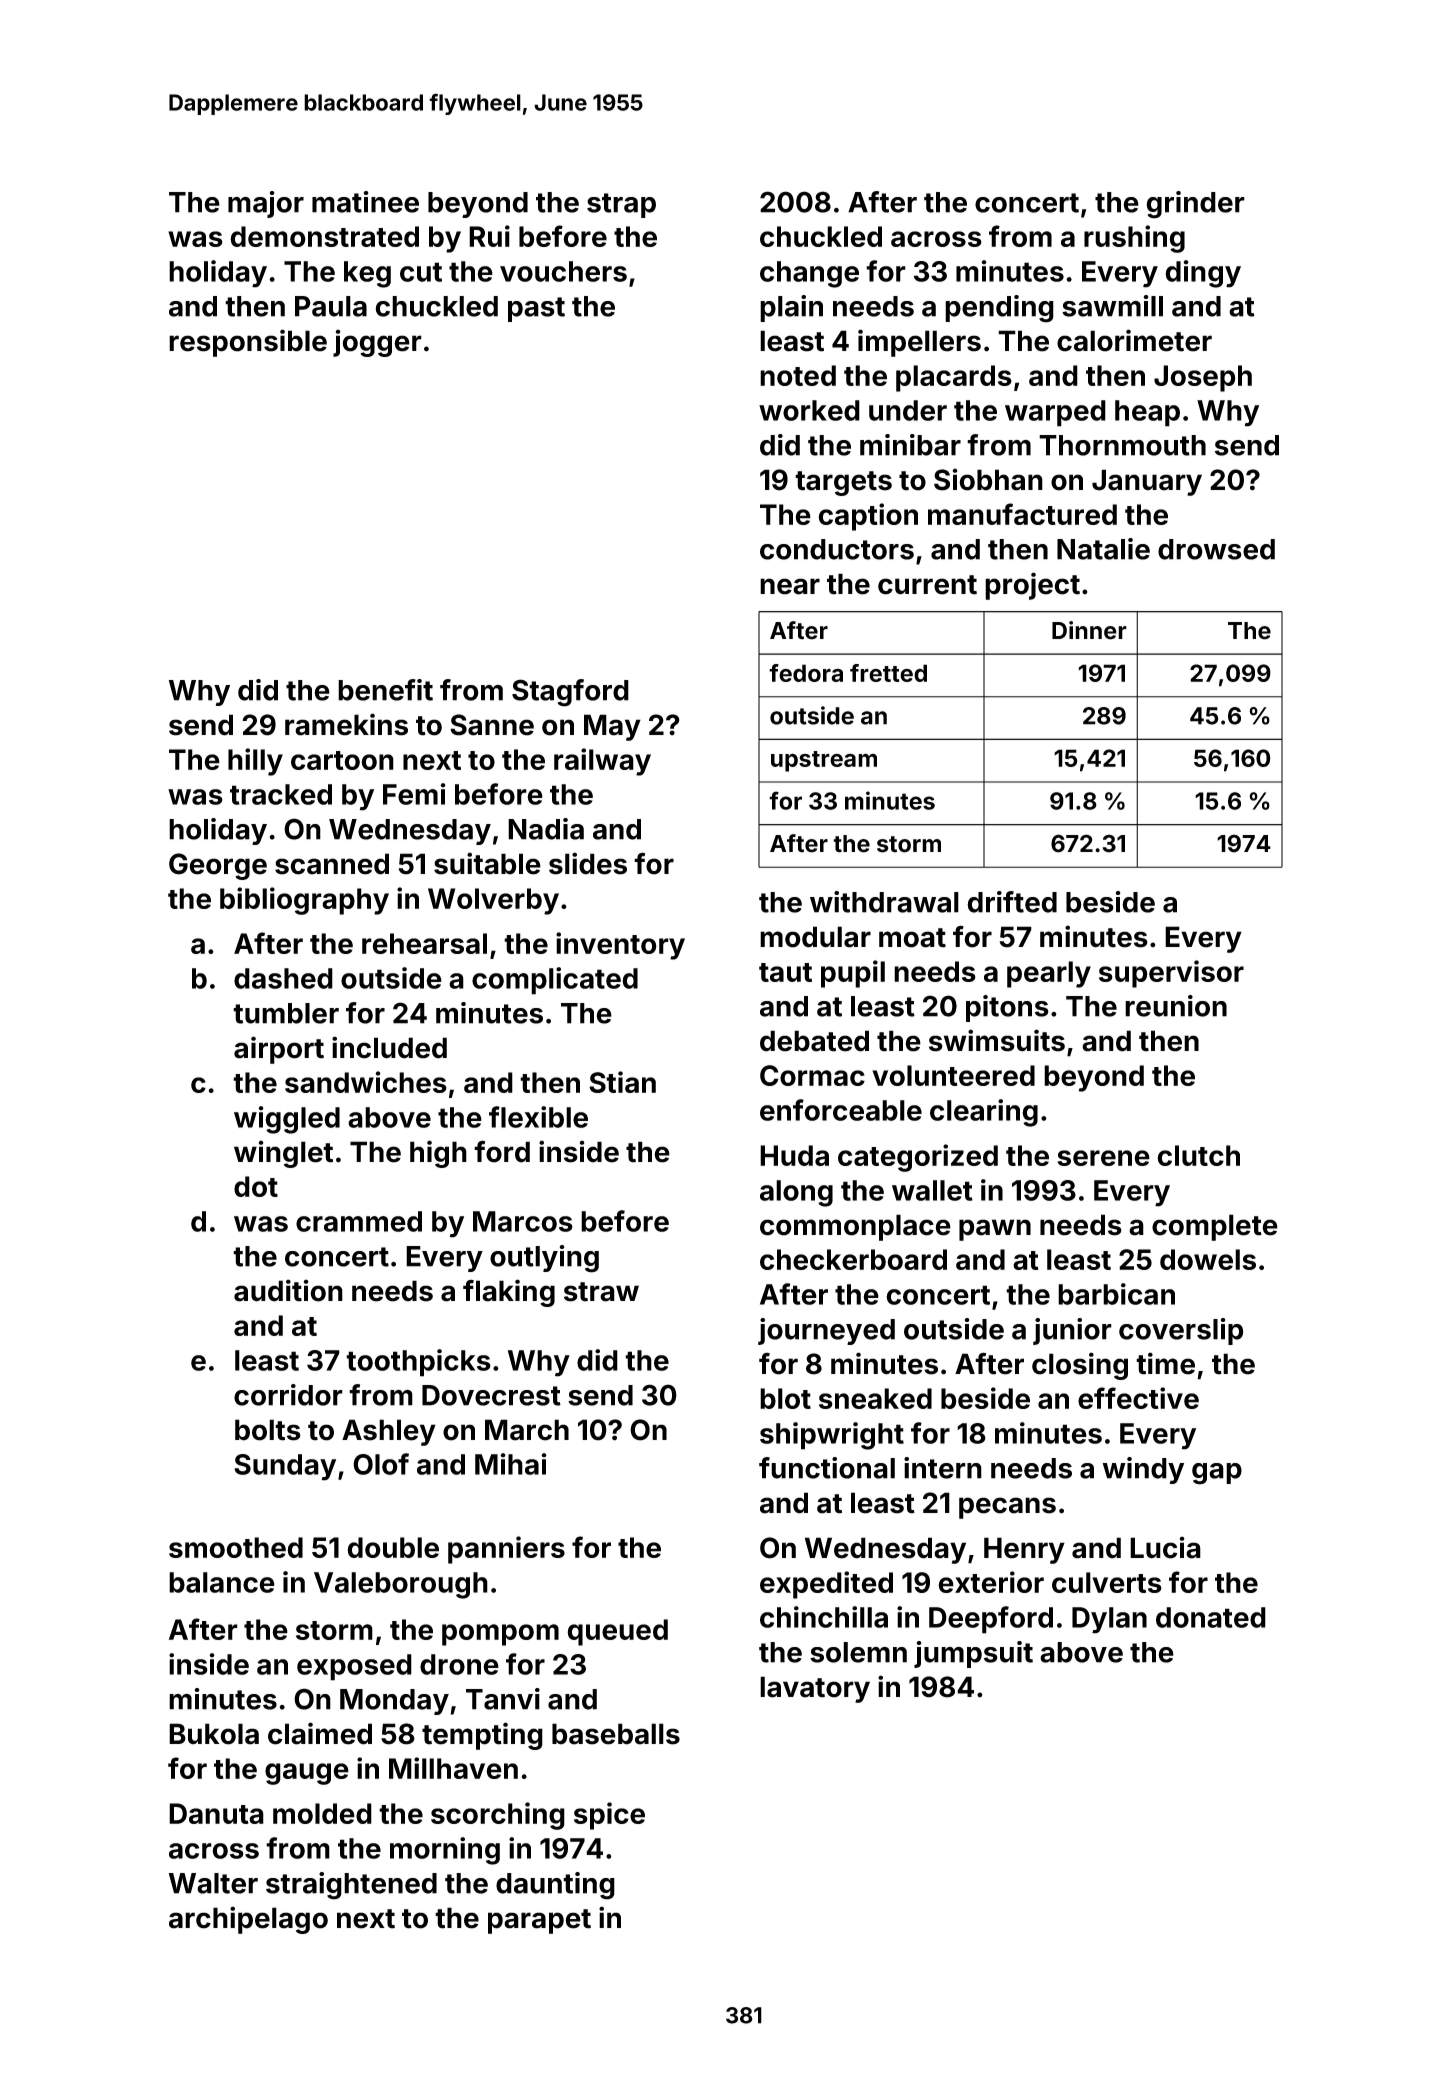 The image size is (1450, 2100). I want to click on smoothed, so click(236, 1547).
